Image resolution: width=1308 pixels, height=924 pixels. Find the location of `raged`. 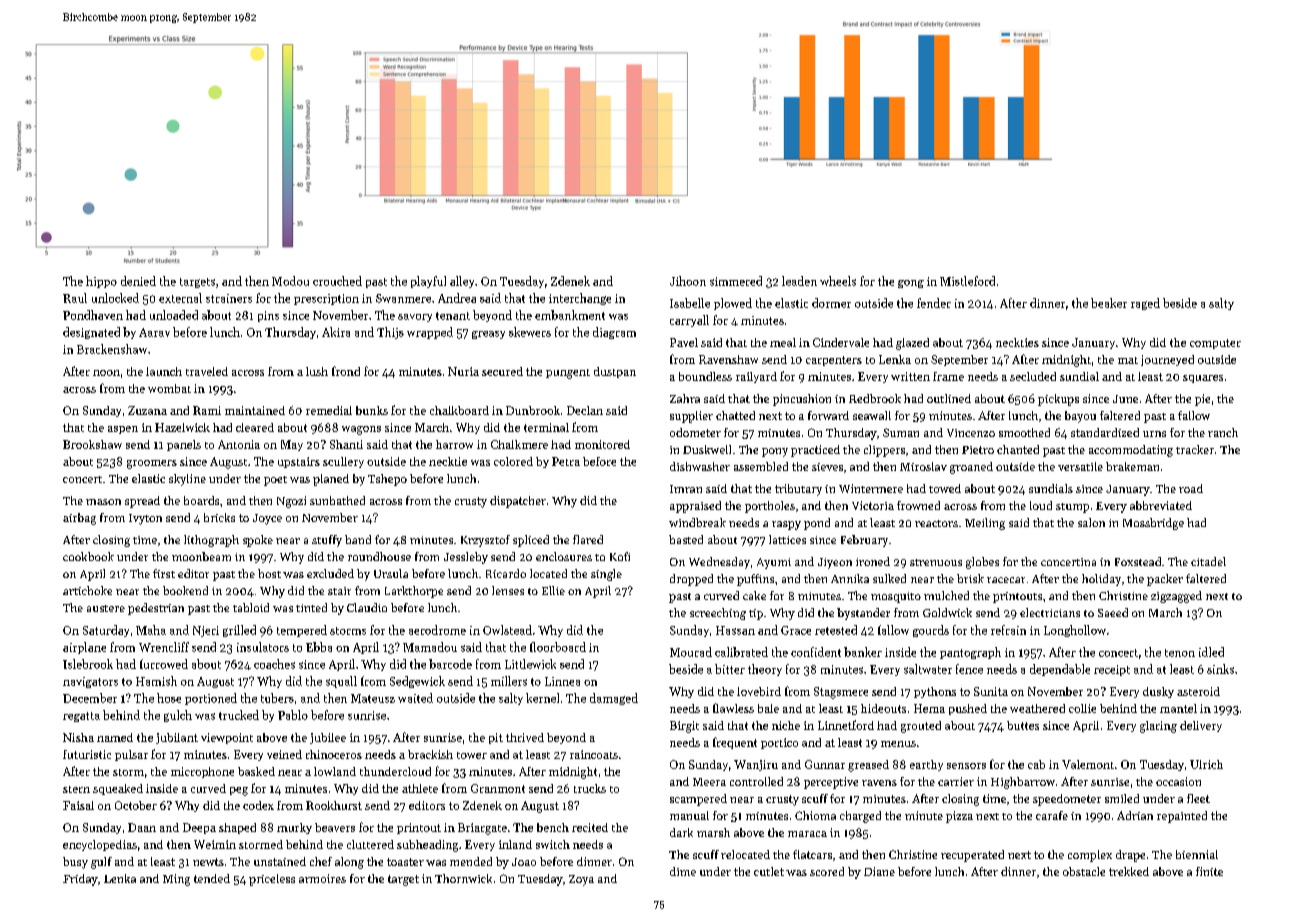

raged is located at coordinates (1145, 304).
